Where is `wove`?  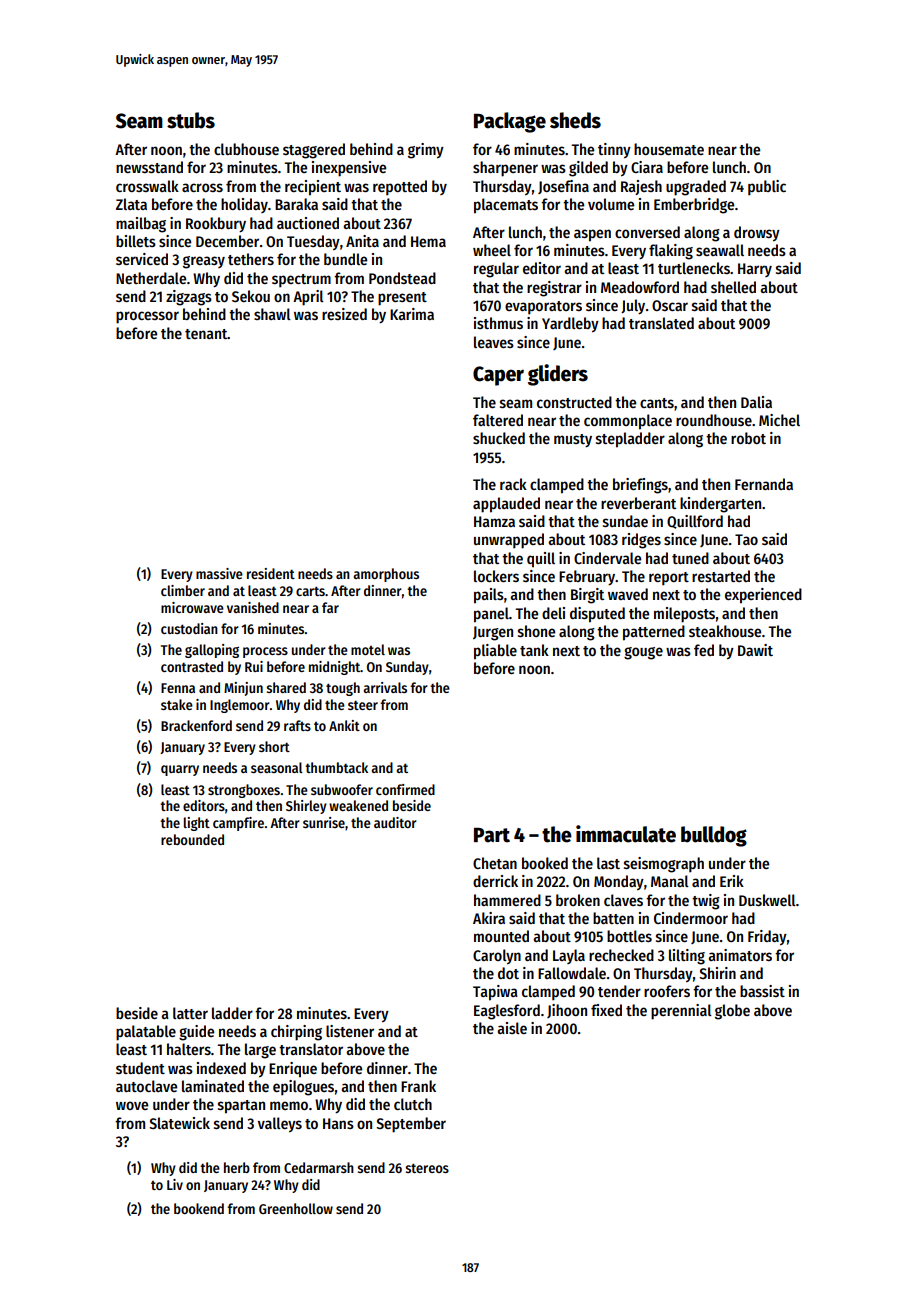
wove is located at coordinates (132, 1105).
